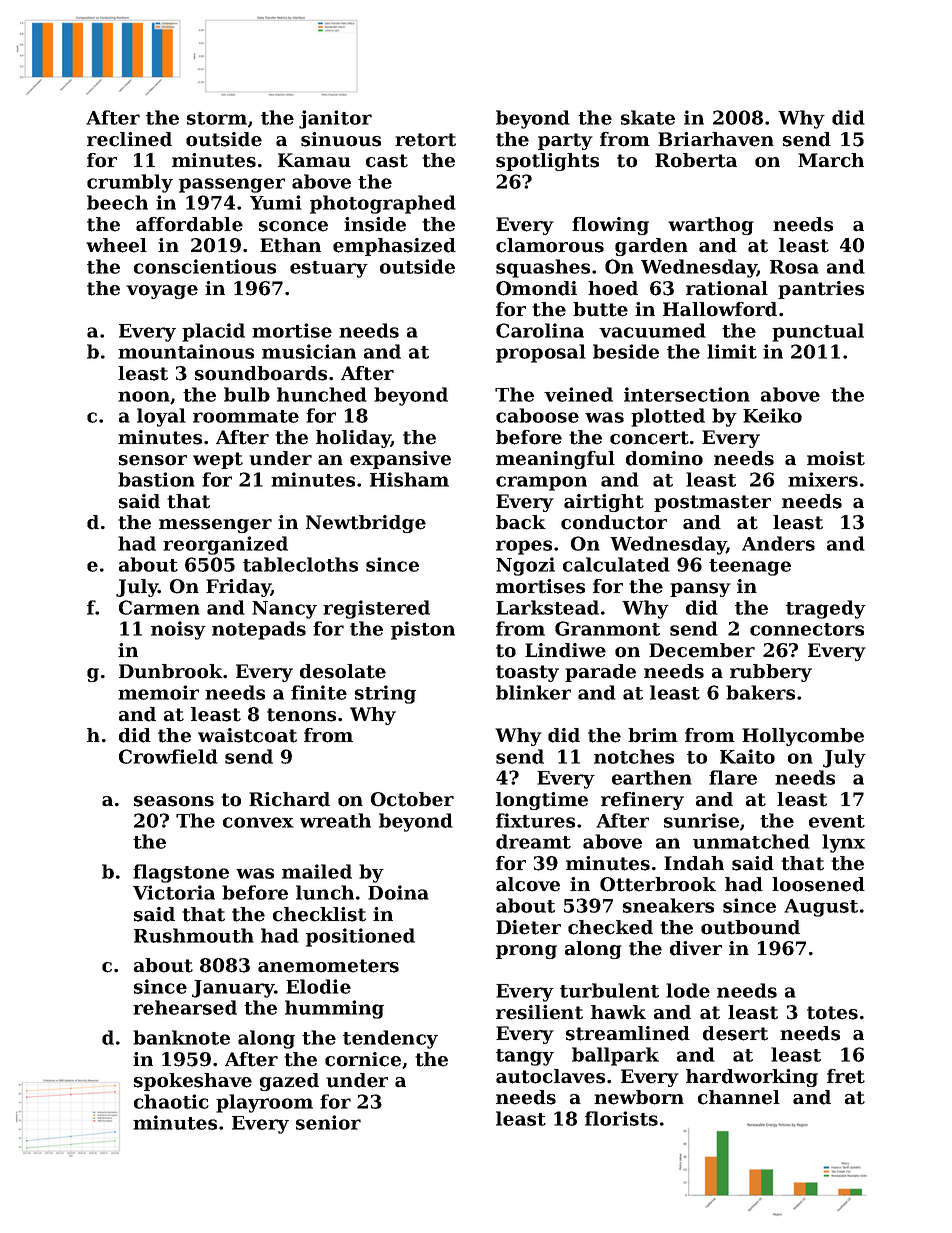 This screenshot has width=952, height=1233. Describe the element at coordinates (772, 415) in the screenshot. I see `Keiko` at that location.
